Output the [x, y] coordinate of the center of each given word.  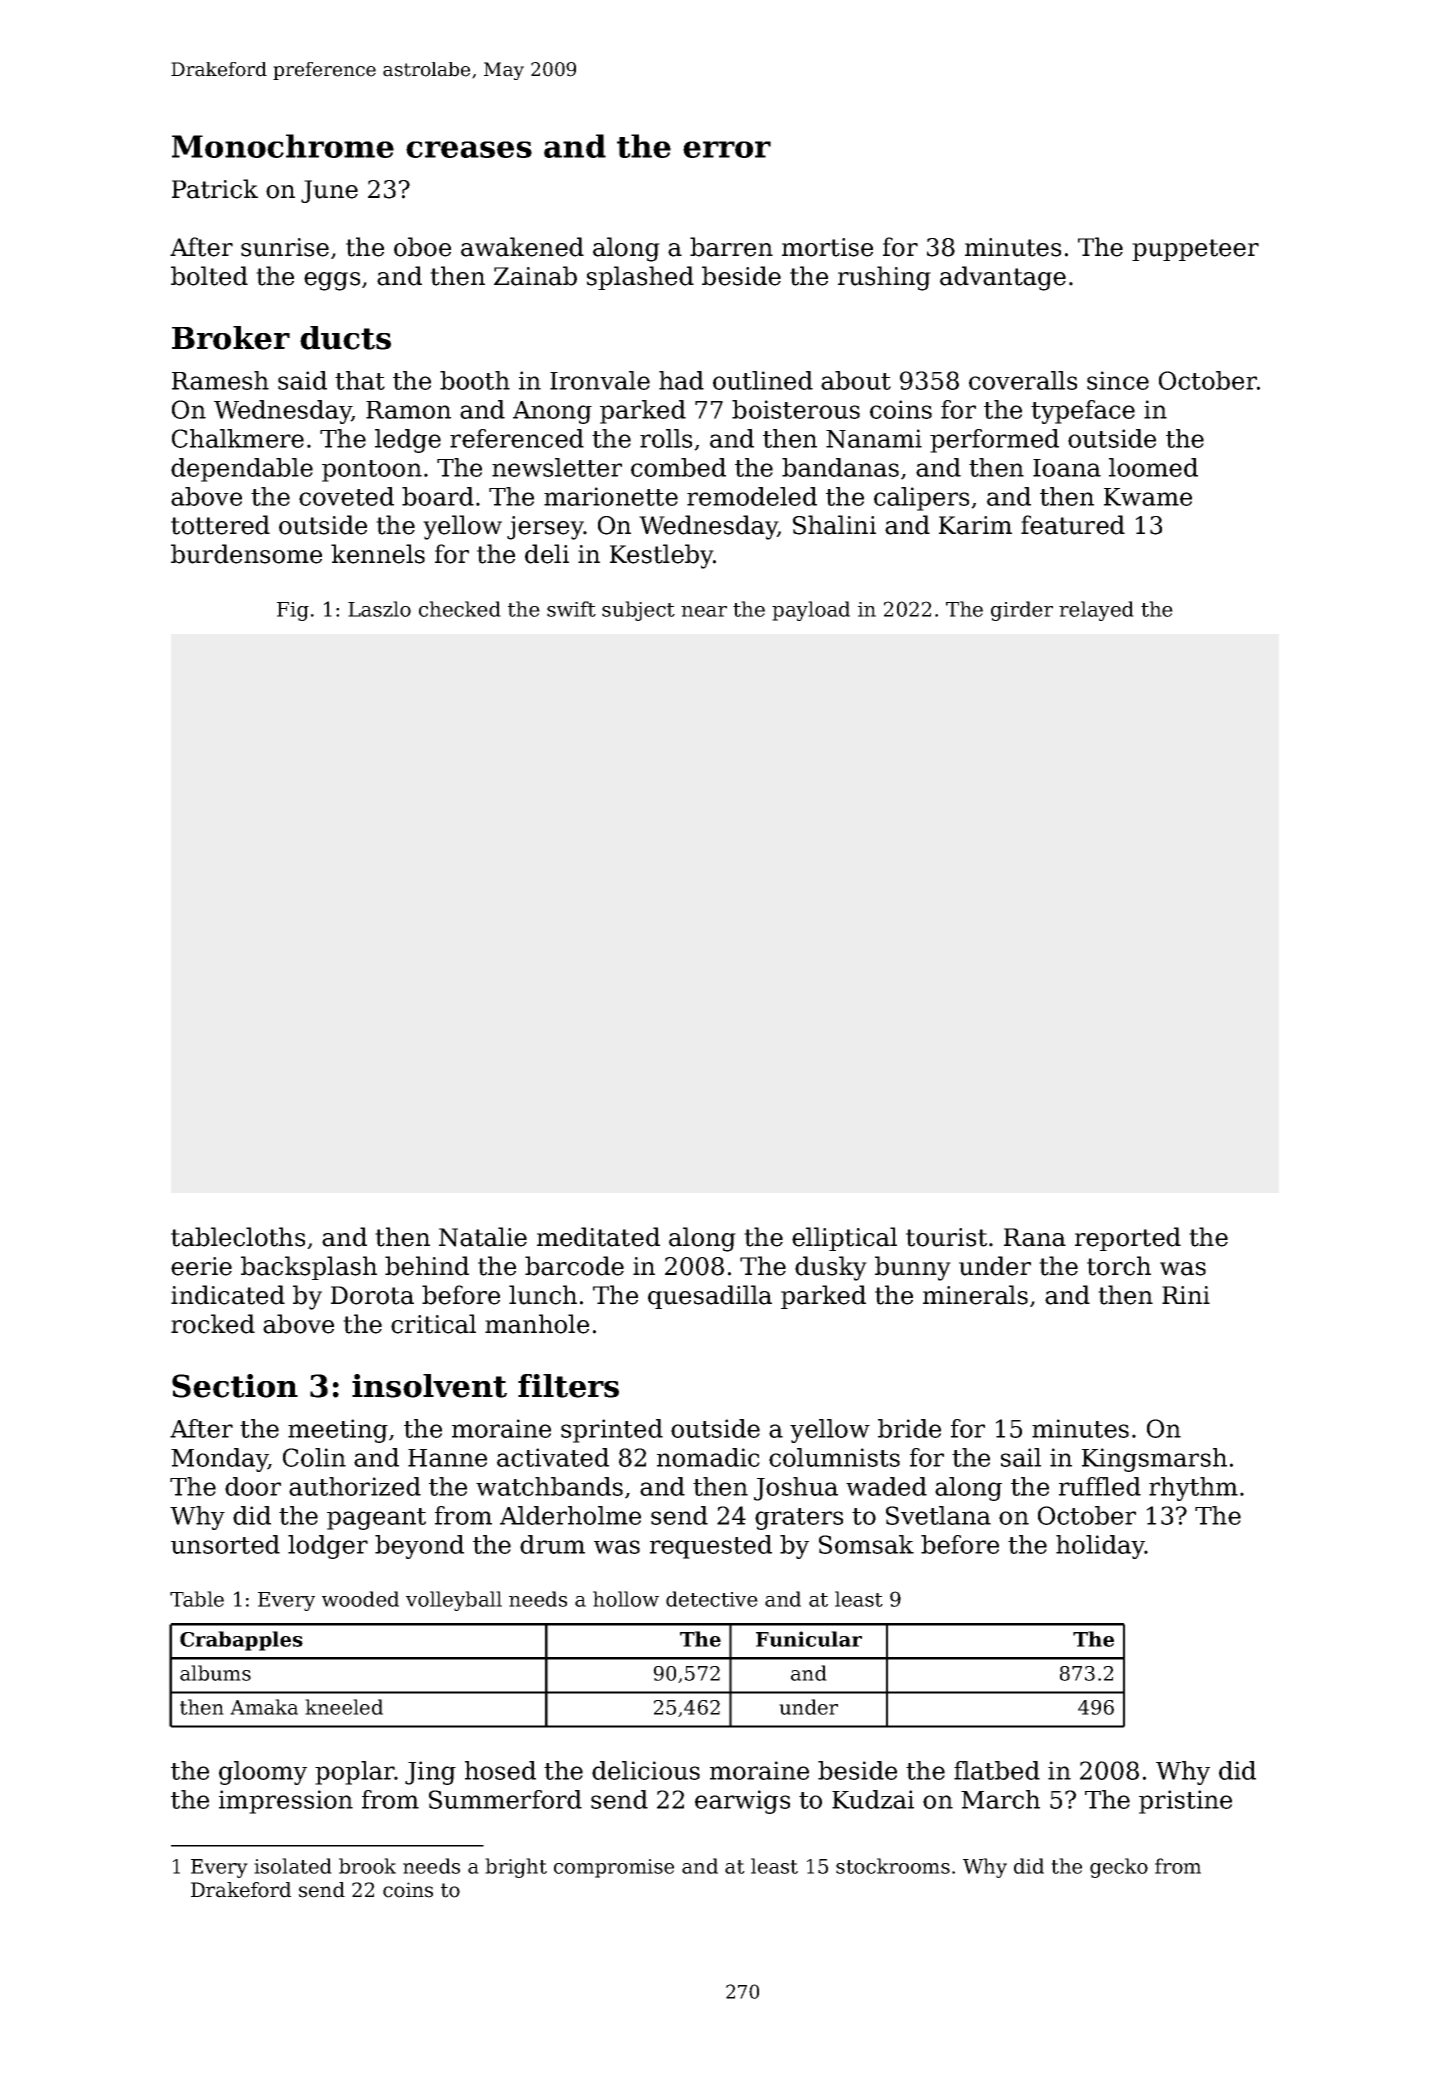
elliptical [844, 1239]
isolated [293, 1866]
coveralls [1023, 380]
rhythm [1193, 1489]
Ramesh [220, 380]
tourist [946, 1237]
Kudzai [873, 1799]
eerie [201, 1266]
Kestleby [662, 556]
